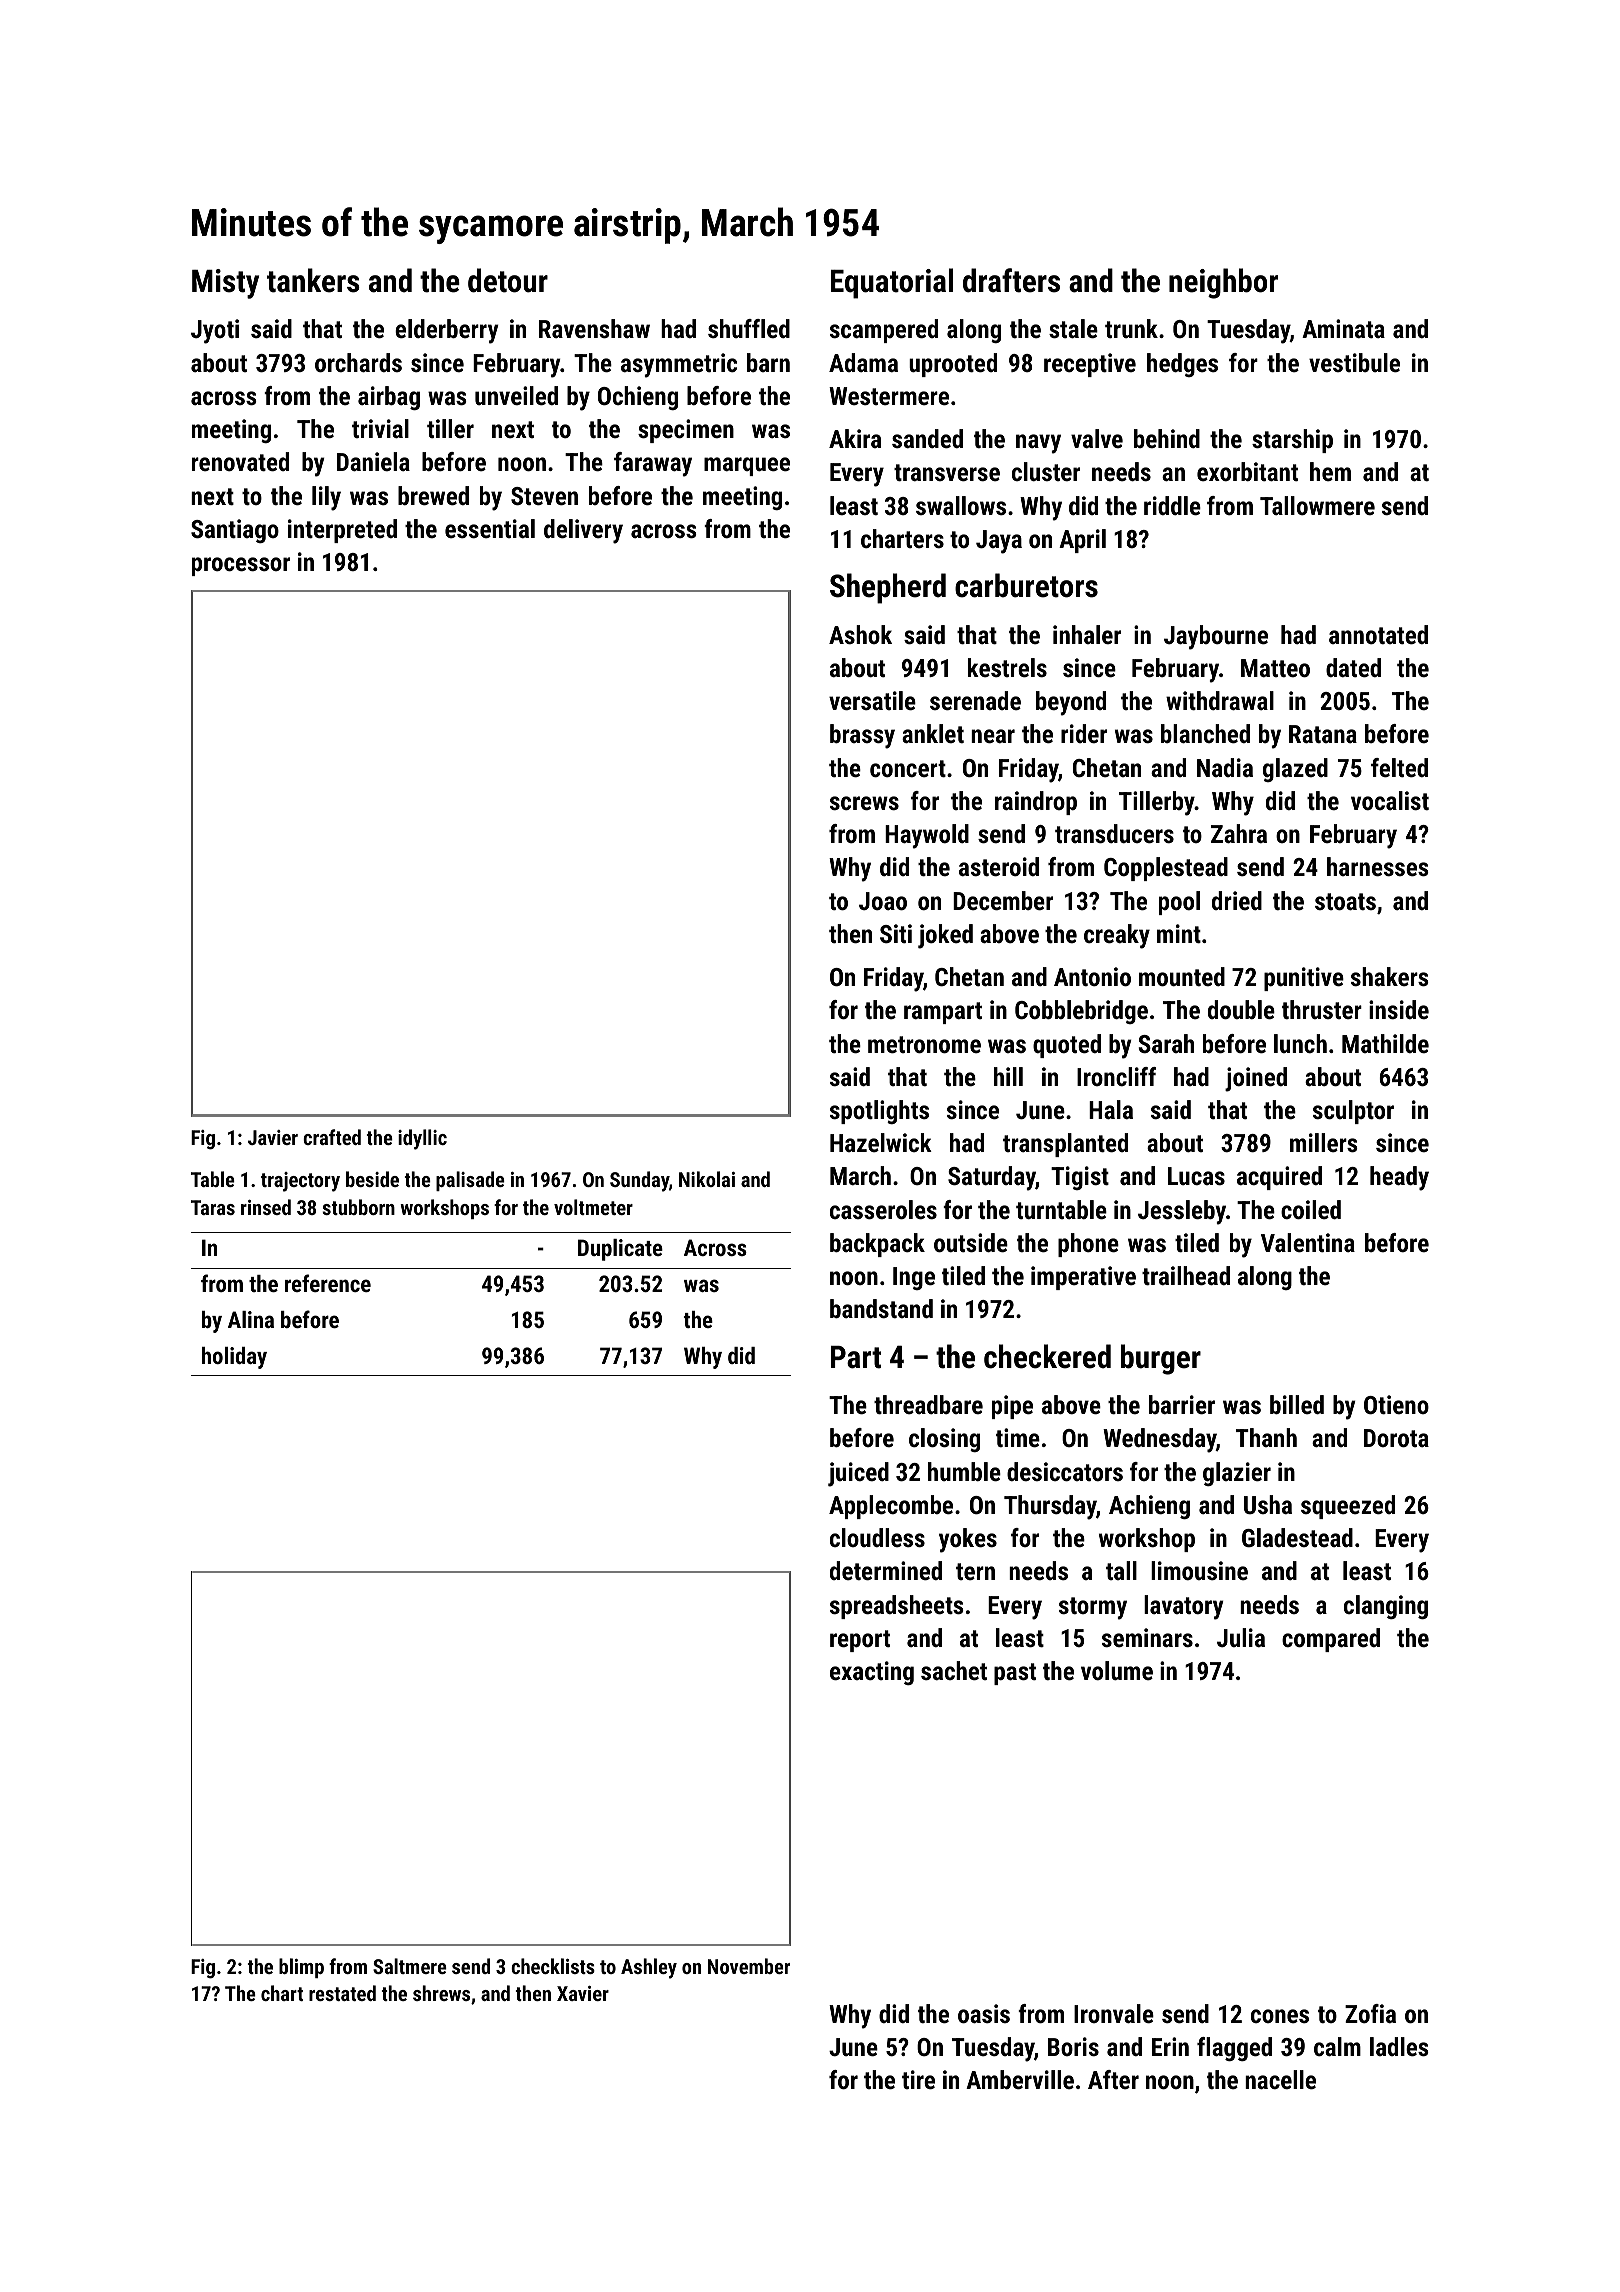  I want to click on Misty, so click(225, 284).
